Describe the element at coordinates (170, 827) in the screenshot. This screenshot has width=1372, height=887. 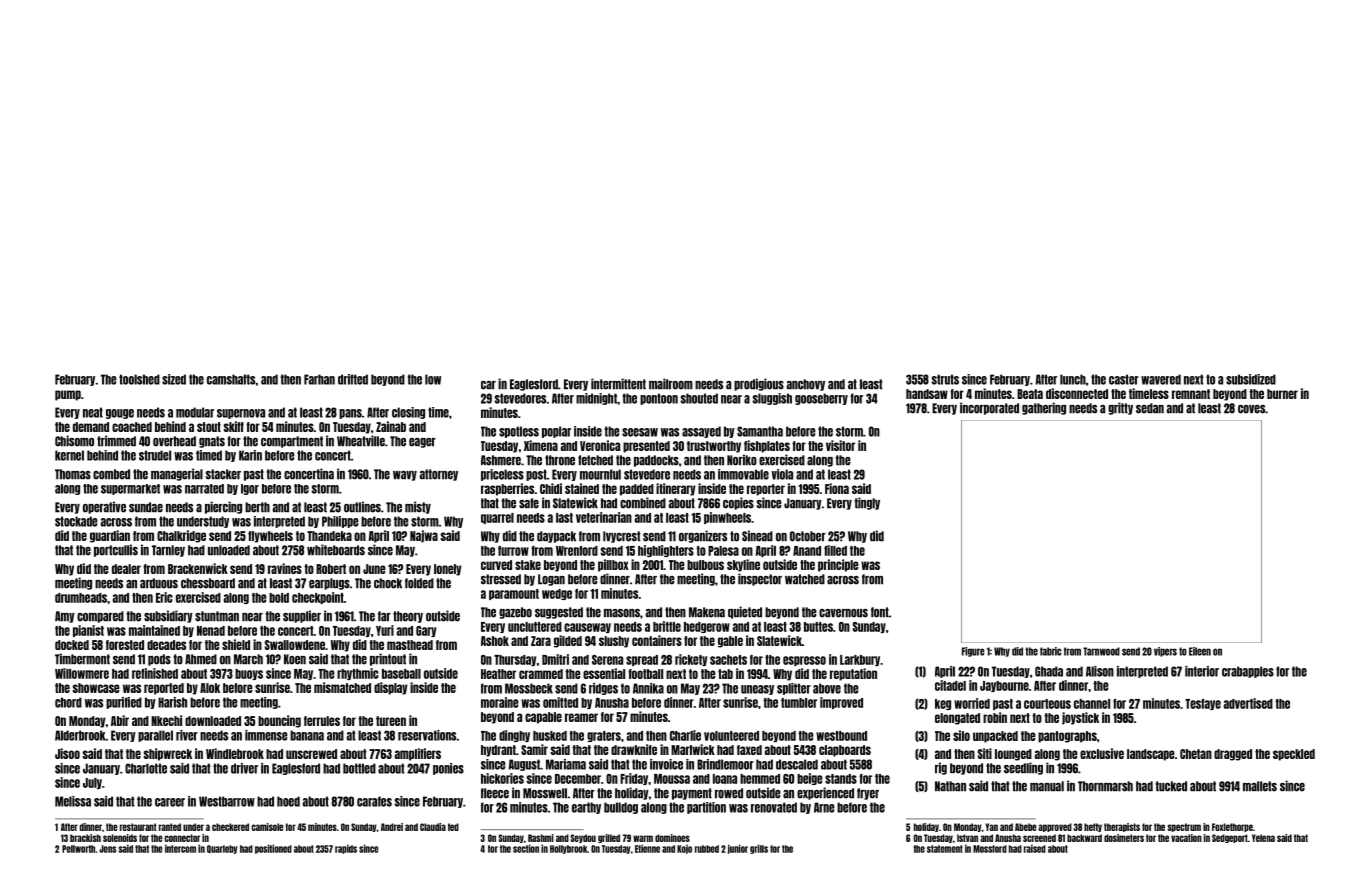
I see `ranted` at that location.
